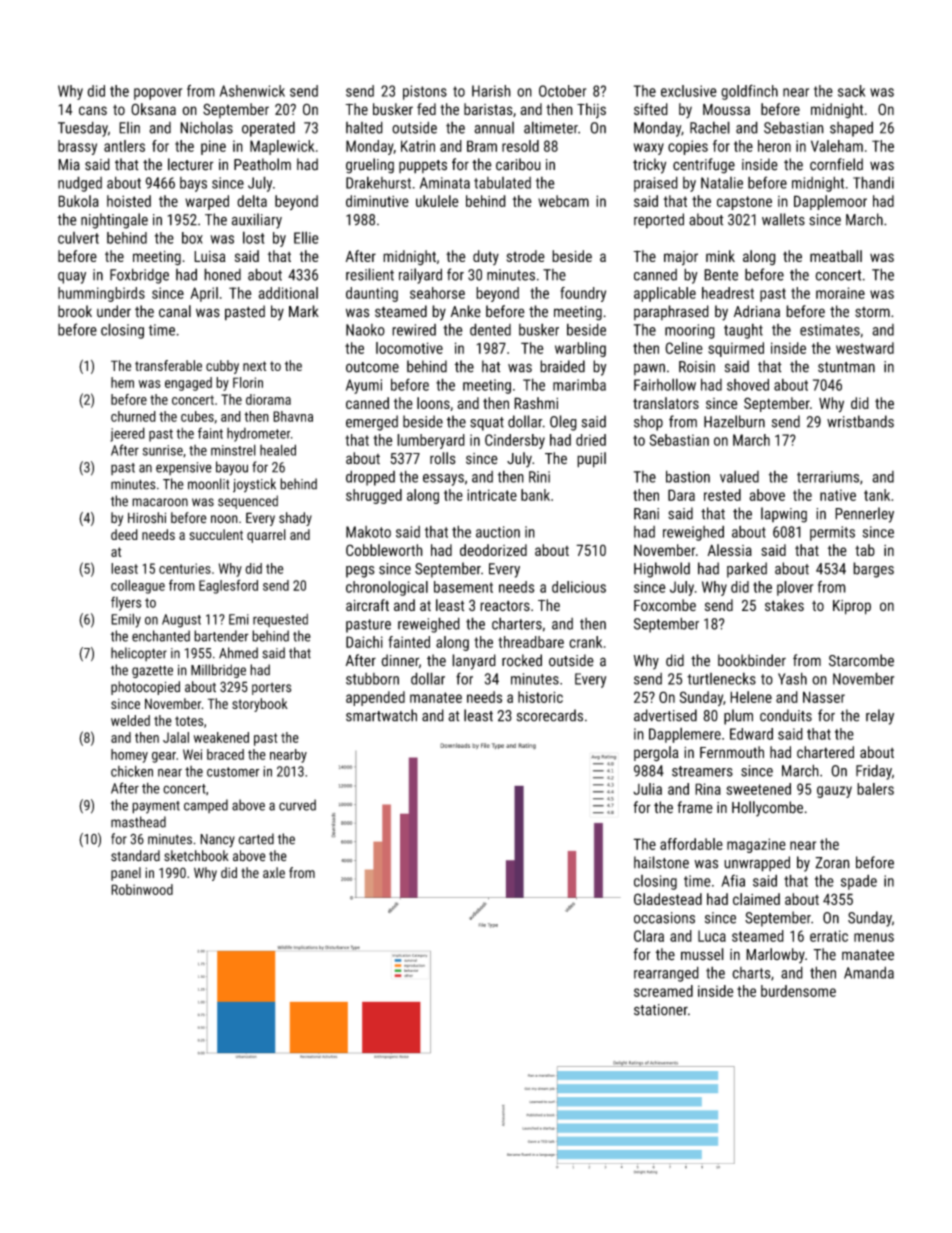  I want to click on Harish, so click(491, 91).
